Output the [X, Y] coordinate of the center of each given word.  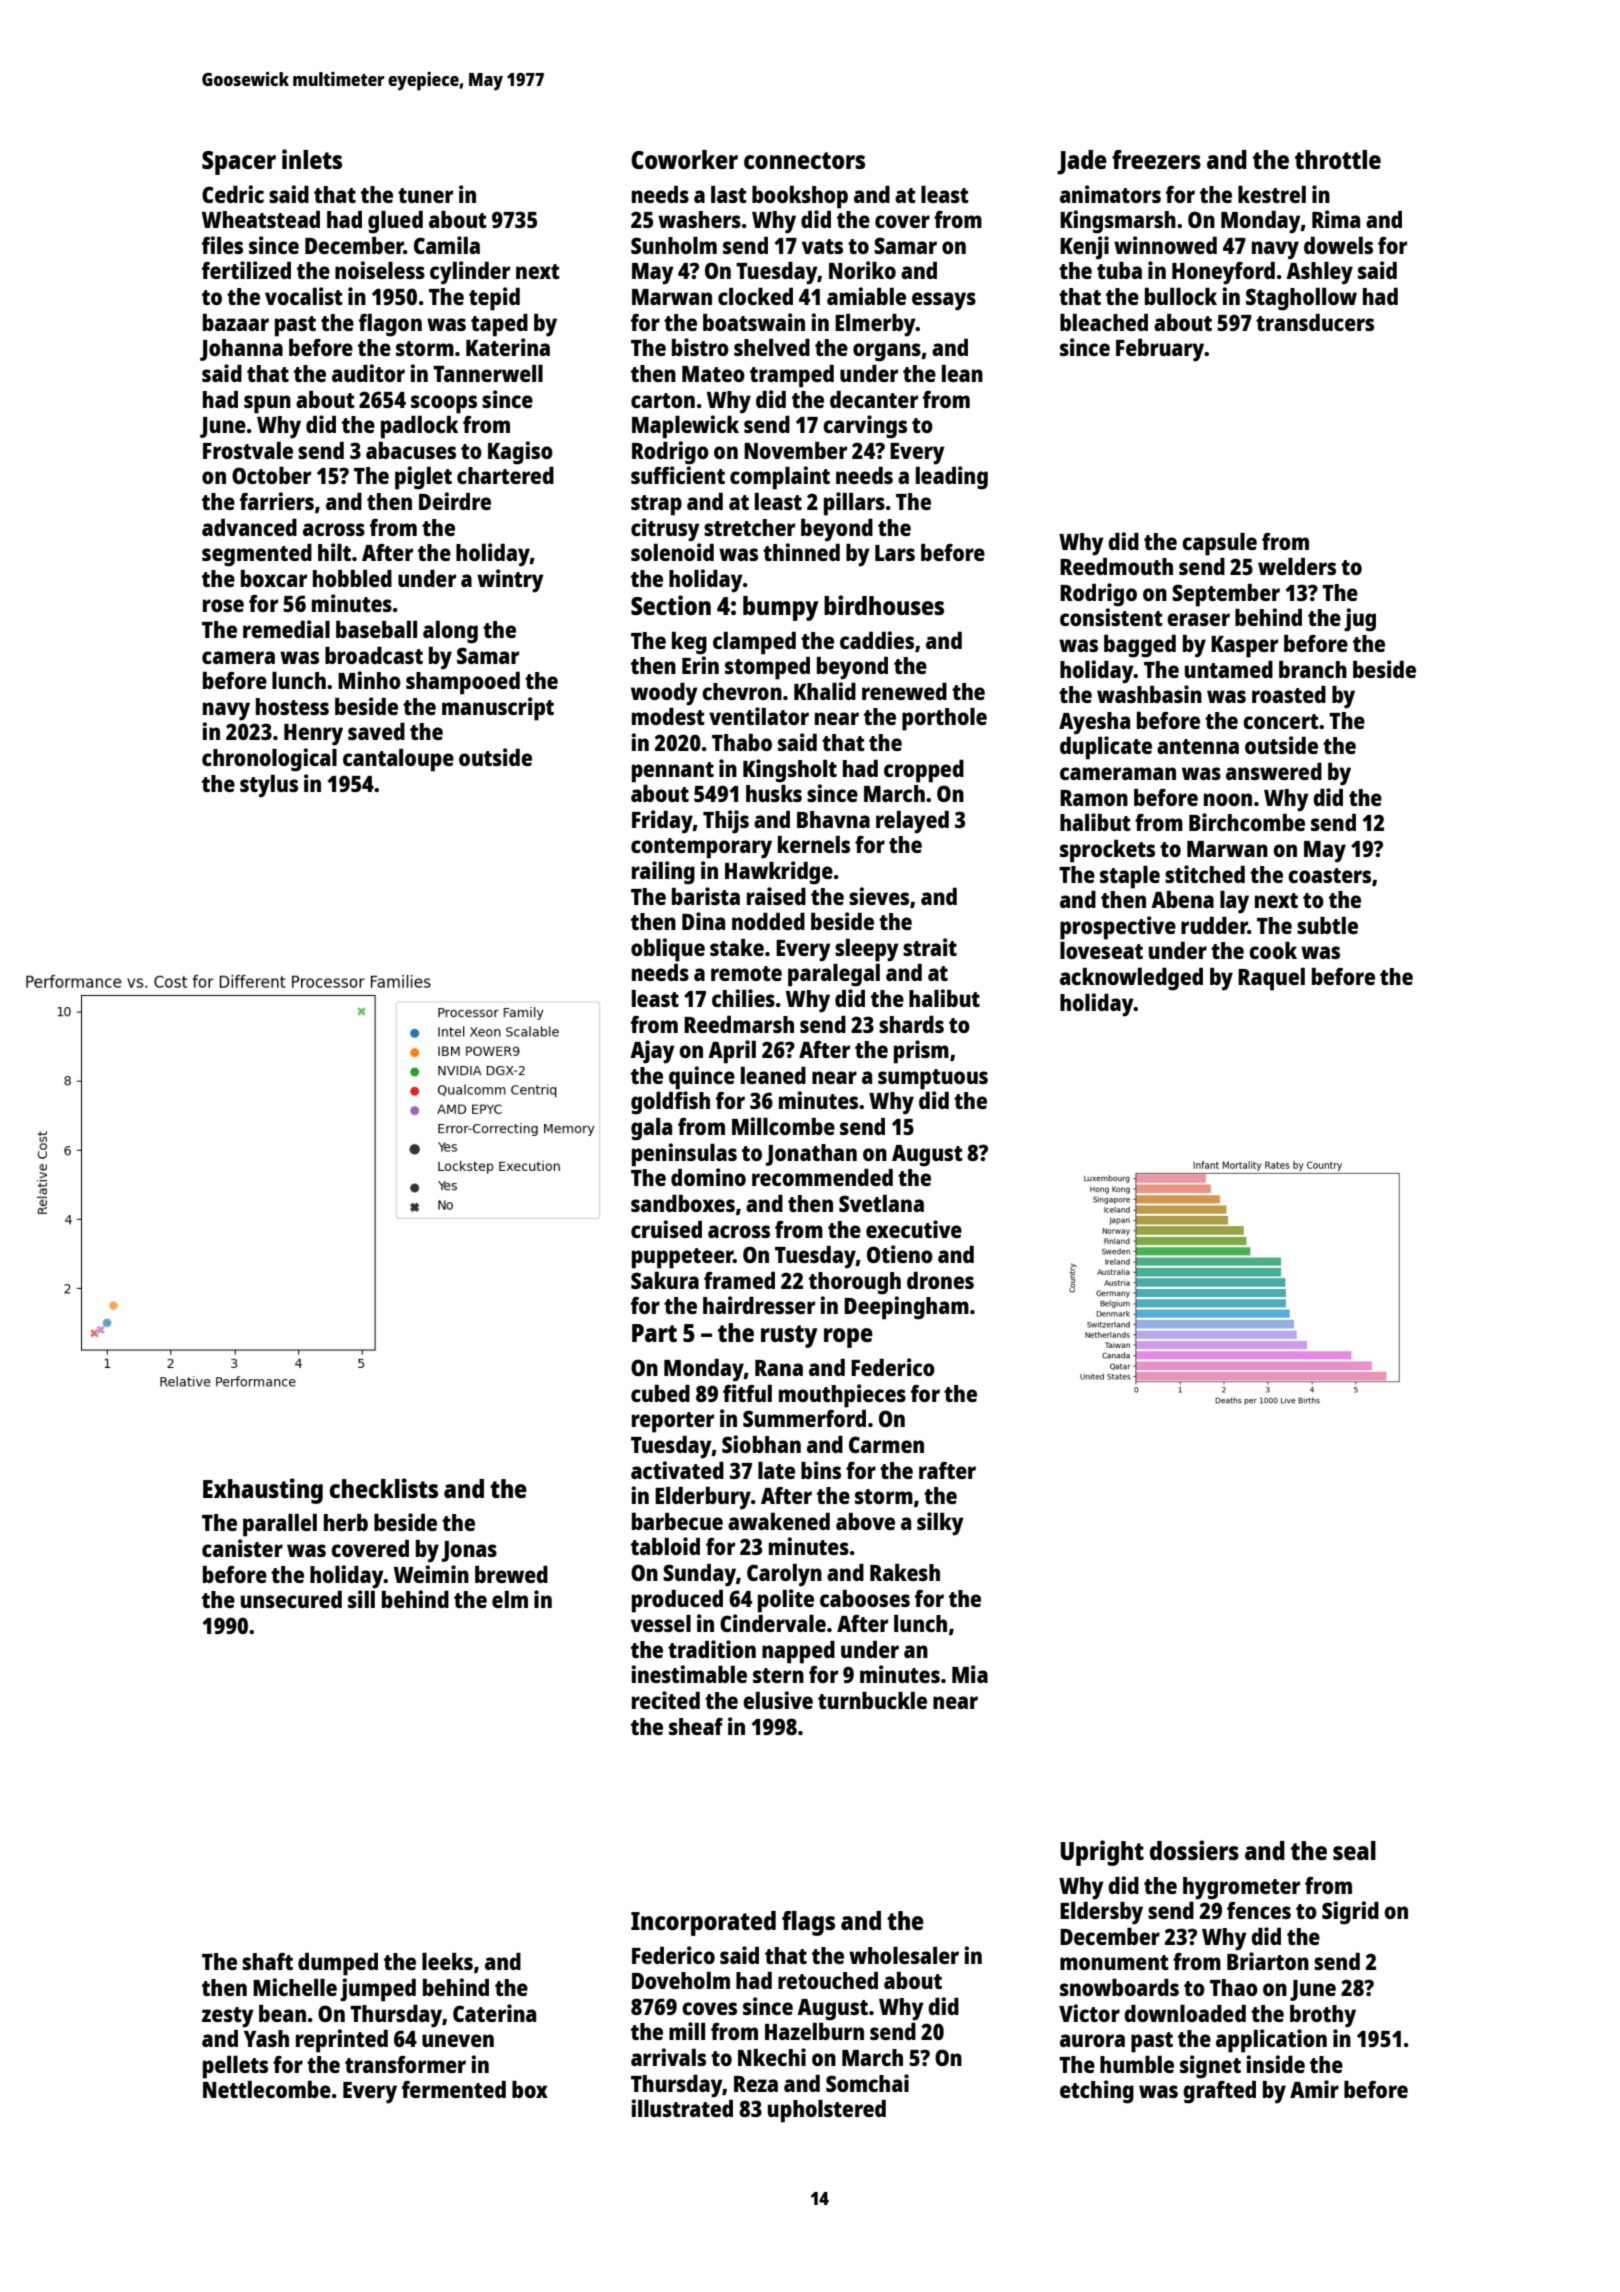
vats [822, 246]
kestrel [1272, 194]
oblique [668, 950]
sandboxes [683, 1203]
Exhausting [263, 1491]
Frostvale [248, 450]
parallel [280, 1525]
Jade [1082, 162]
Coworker [684, 159]
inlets [312, 159]
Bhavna [833, 819]
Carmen [886, 1444]
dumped [338, 1964]
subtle [1327, 925]
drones [940, 1280]
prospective [1118, 928]
